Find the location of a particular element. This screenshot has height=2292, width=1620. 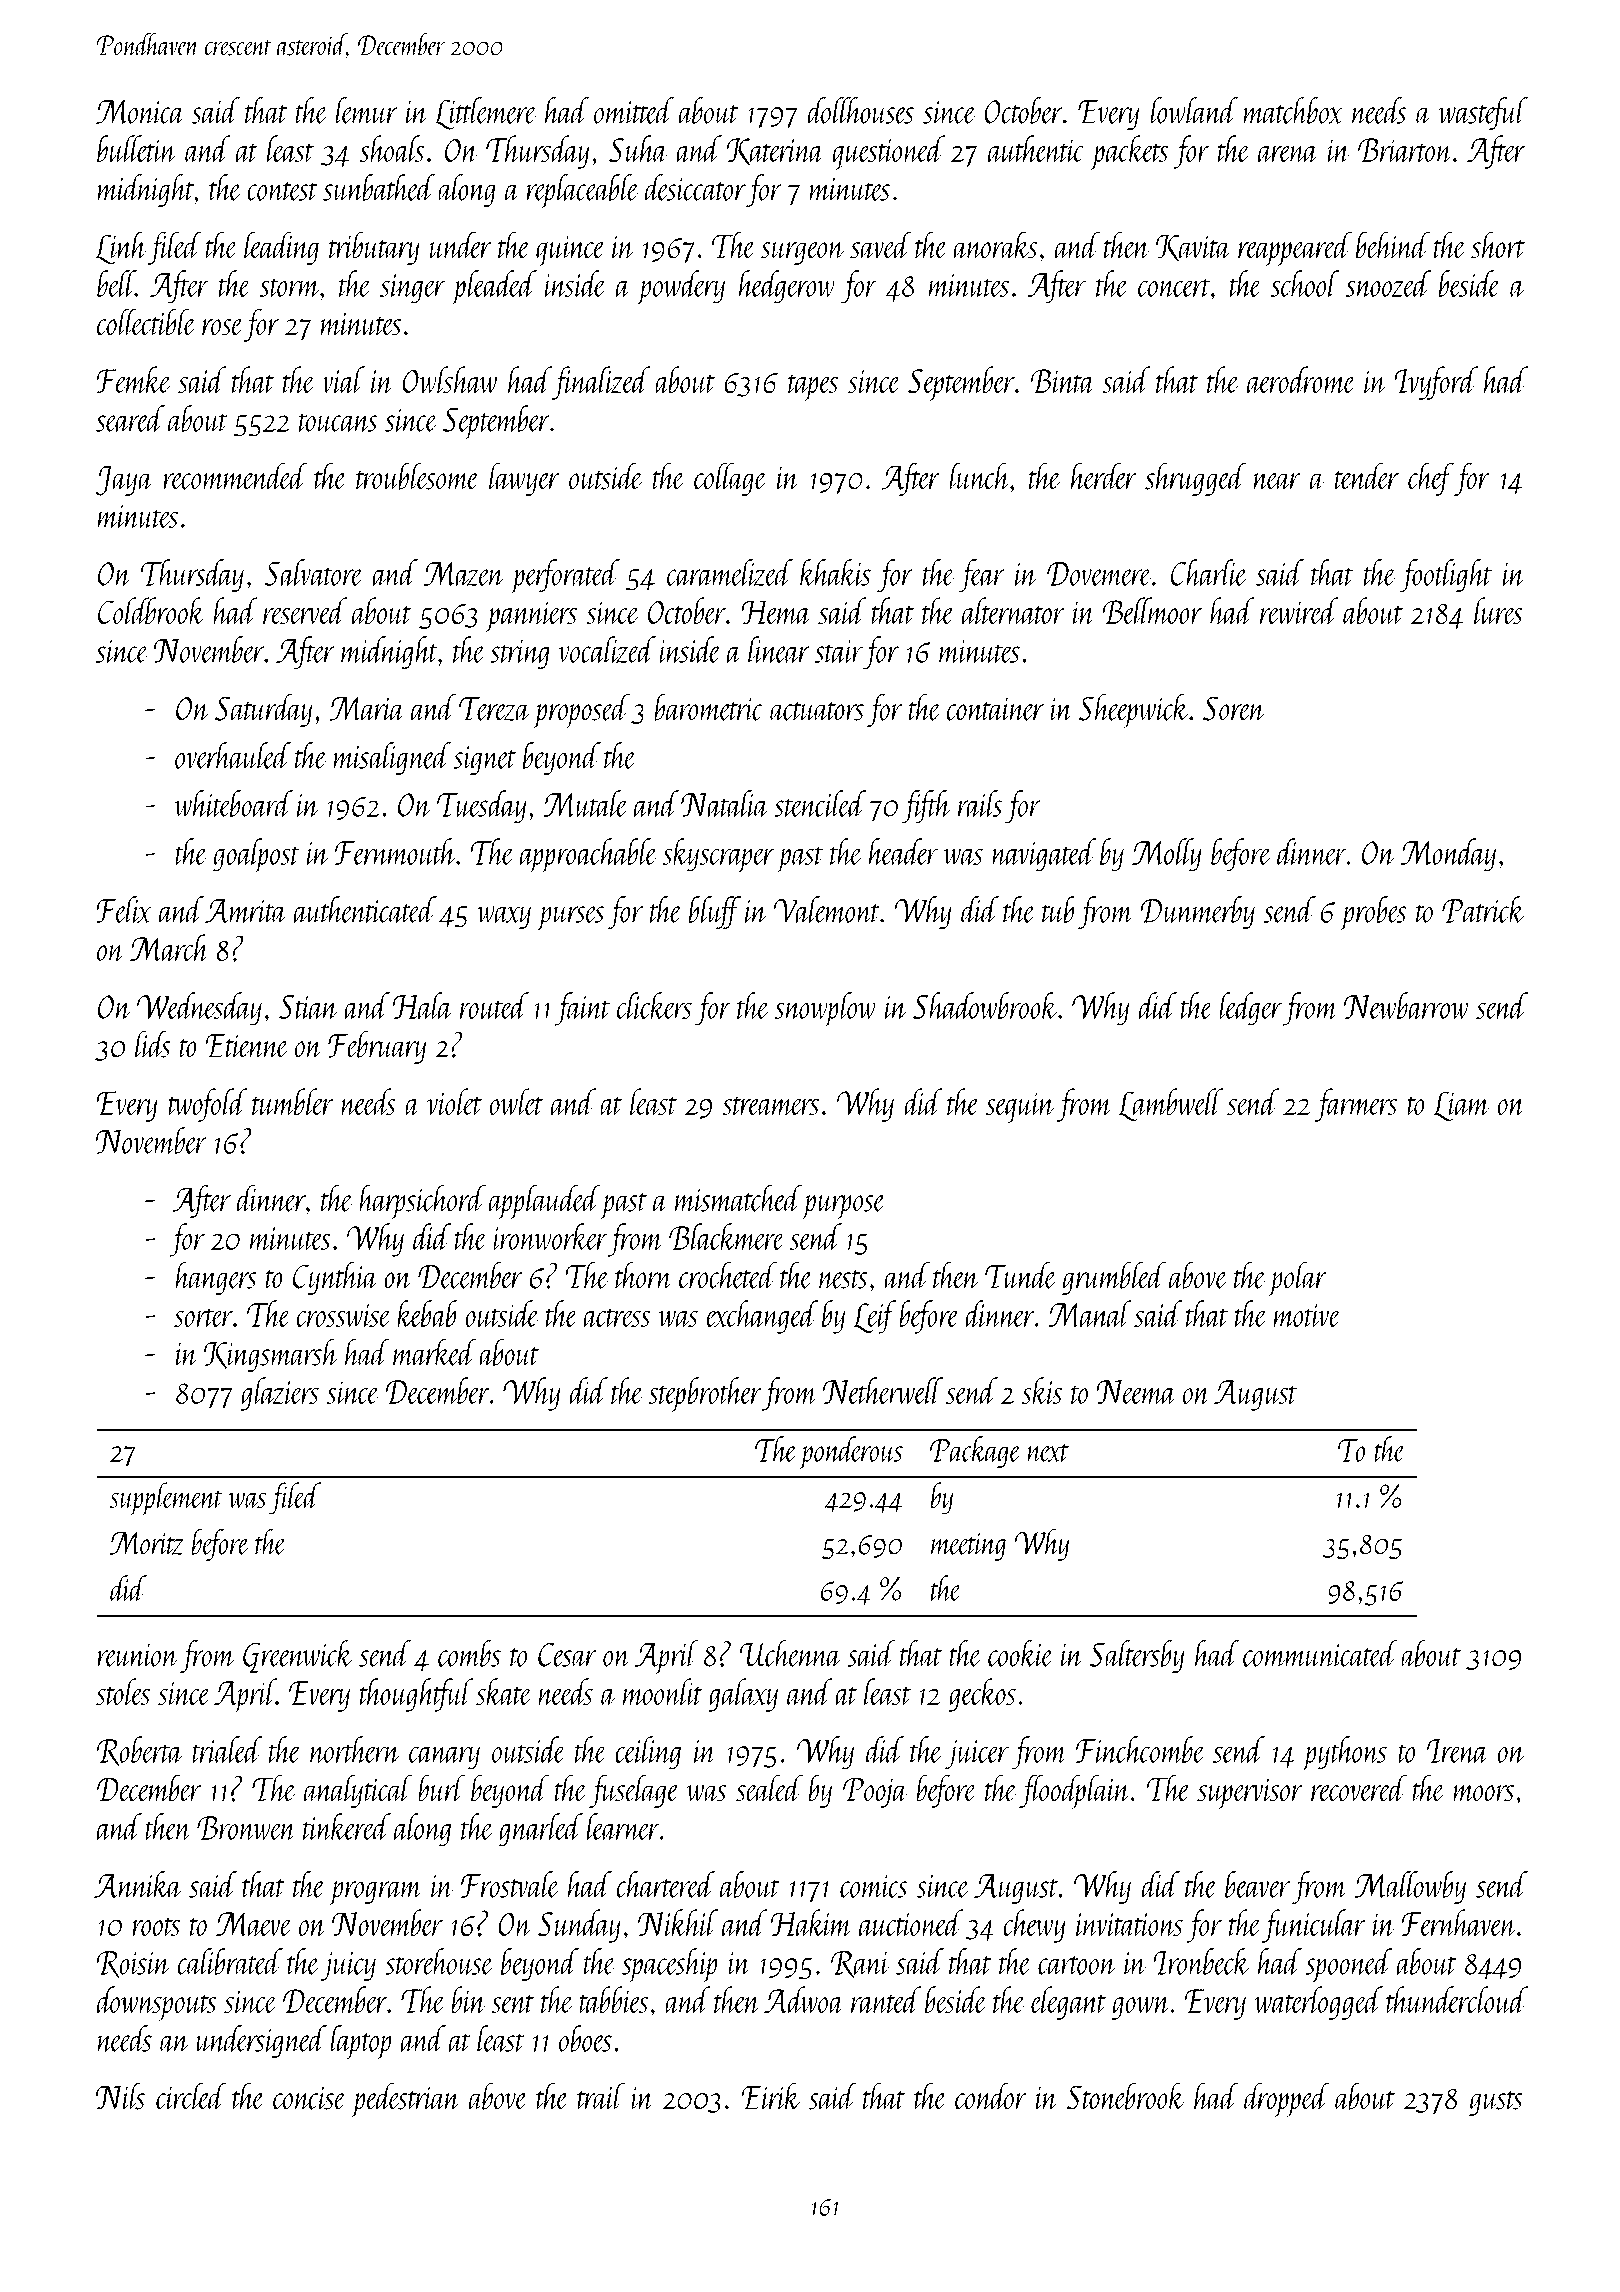

aerodrome is located at coordinates (1301, 379).
